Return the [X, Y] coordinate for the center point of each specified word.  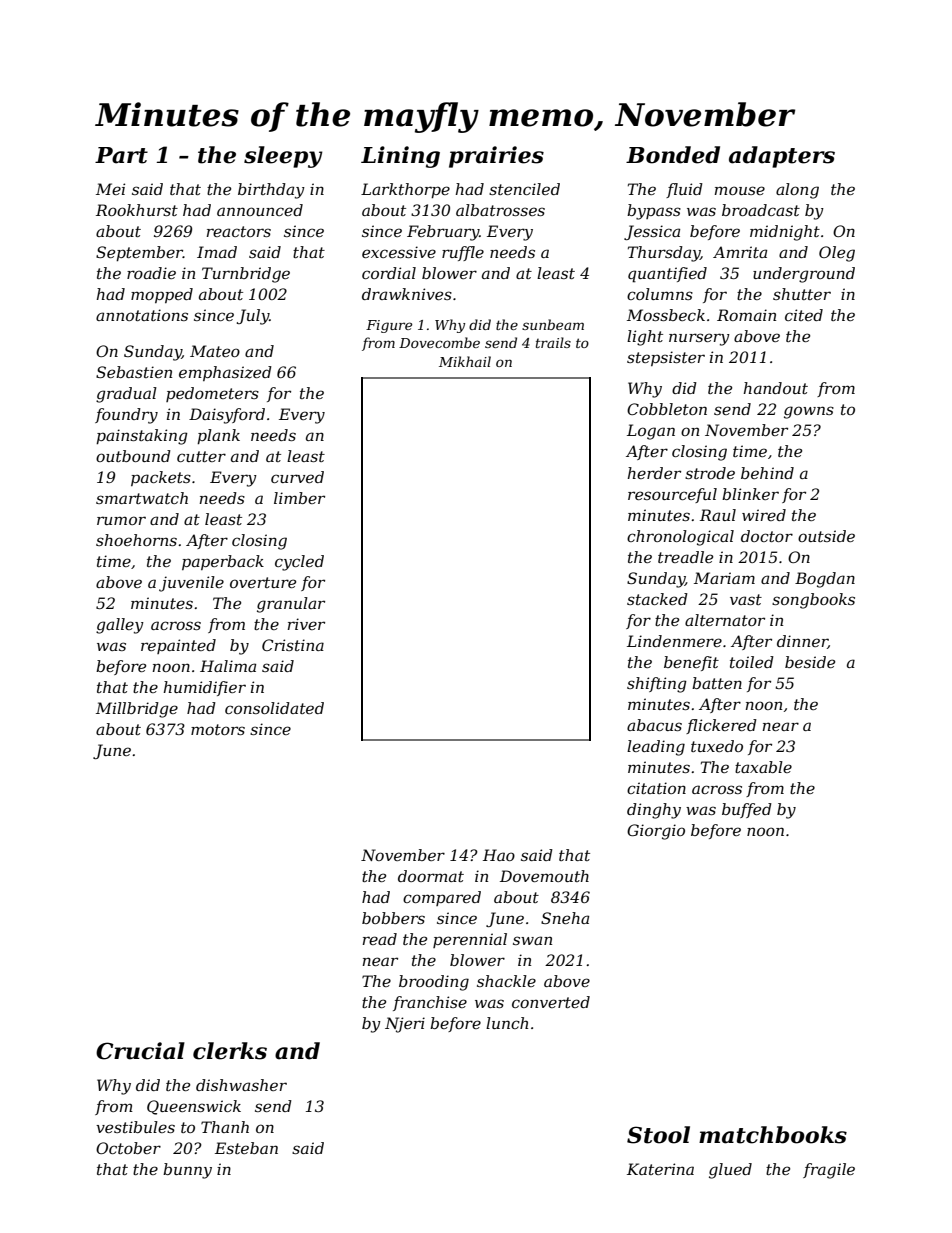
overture [263, 582]
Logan [651, 432]
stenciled [524, 189]
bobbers [393, 918]
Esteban [246, 1148]
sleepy [283, 157]
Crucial [140, 1051]
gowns [809, 412]
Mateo [215, 351]
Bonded [673, 155]
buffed [747, 810]
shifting [657, 685]
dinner [802, 642]
